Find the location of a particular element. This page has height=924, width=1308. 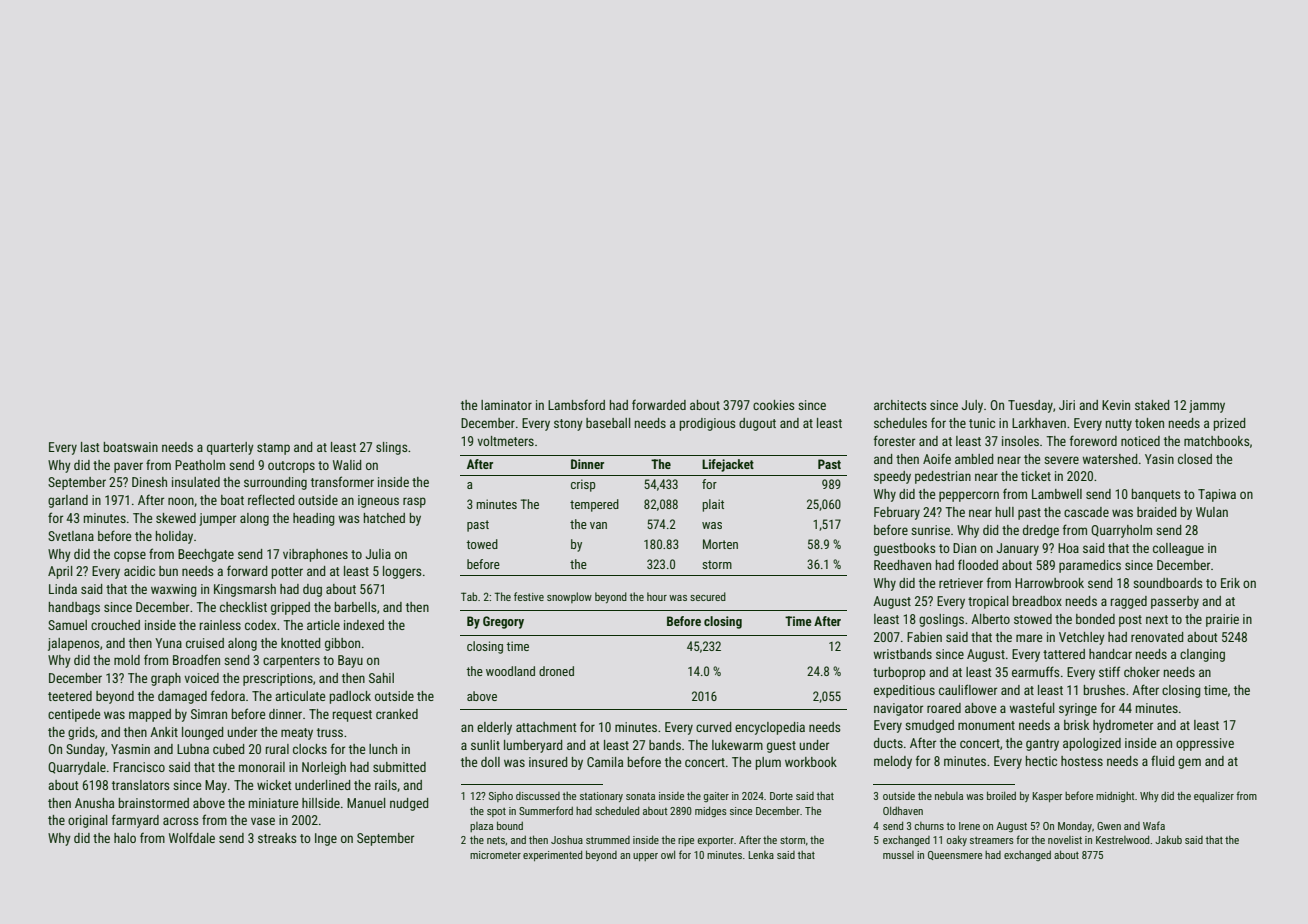

turboprop is located at coordinates (899, 673).
